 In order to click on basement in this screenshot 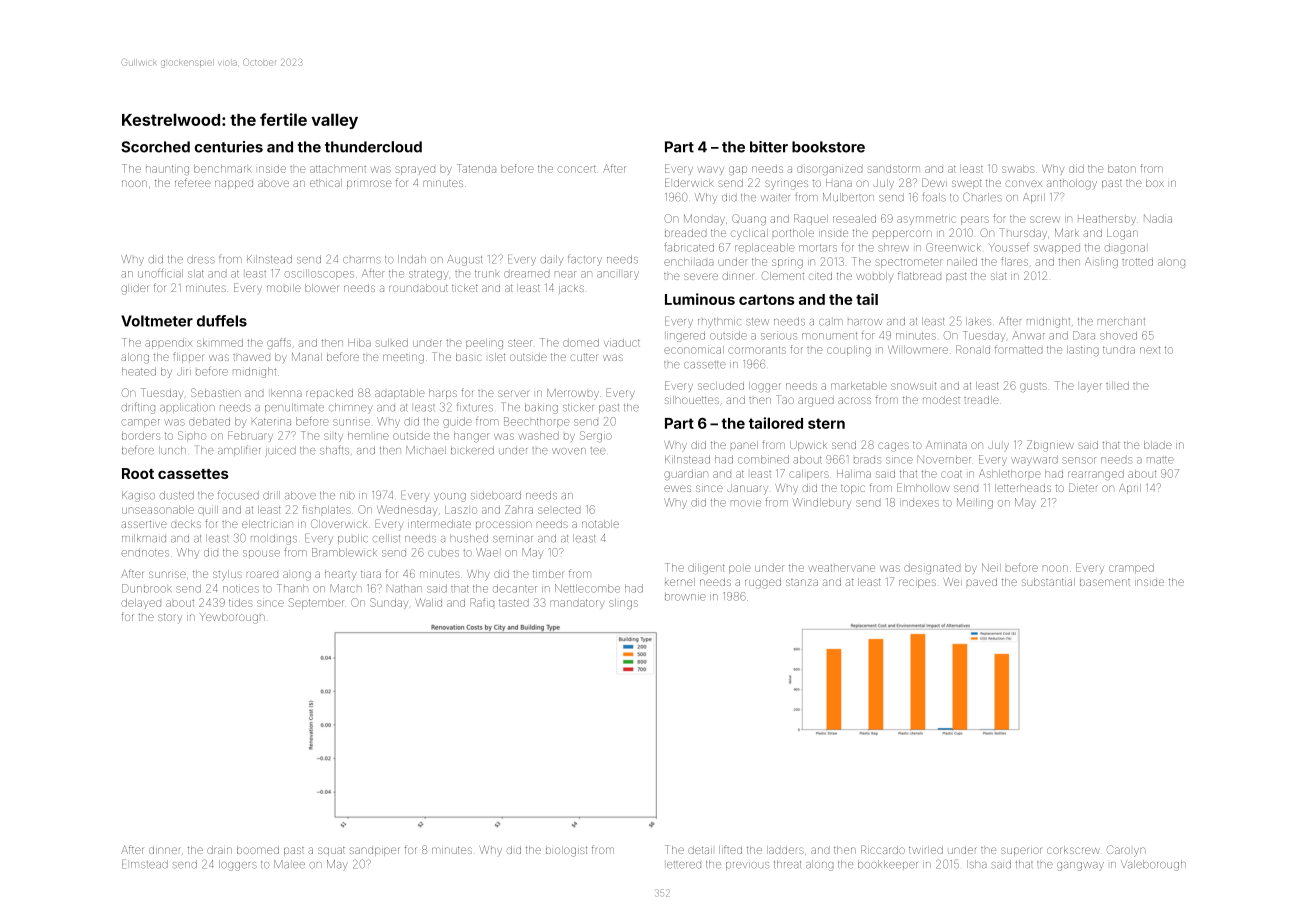, I will do `click(1105, 582)`.
